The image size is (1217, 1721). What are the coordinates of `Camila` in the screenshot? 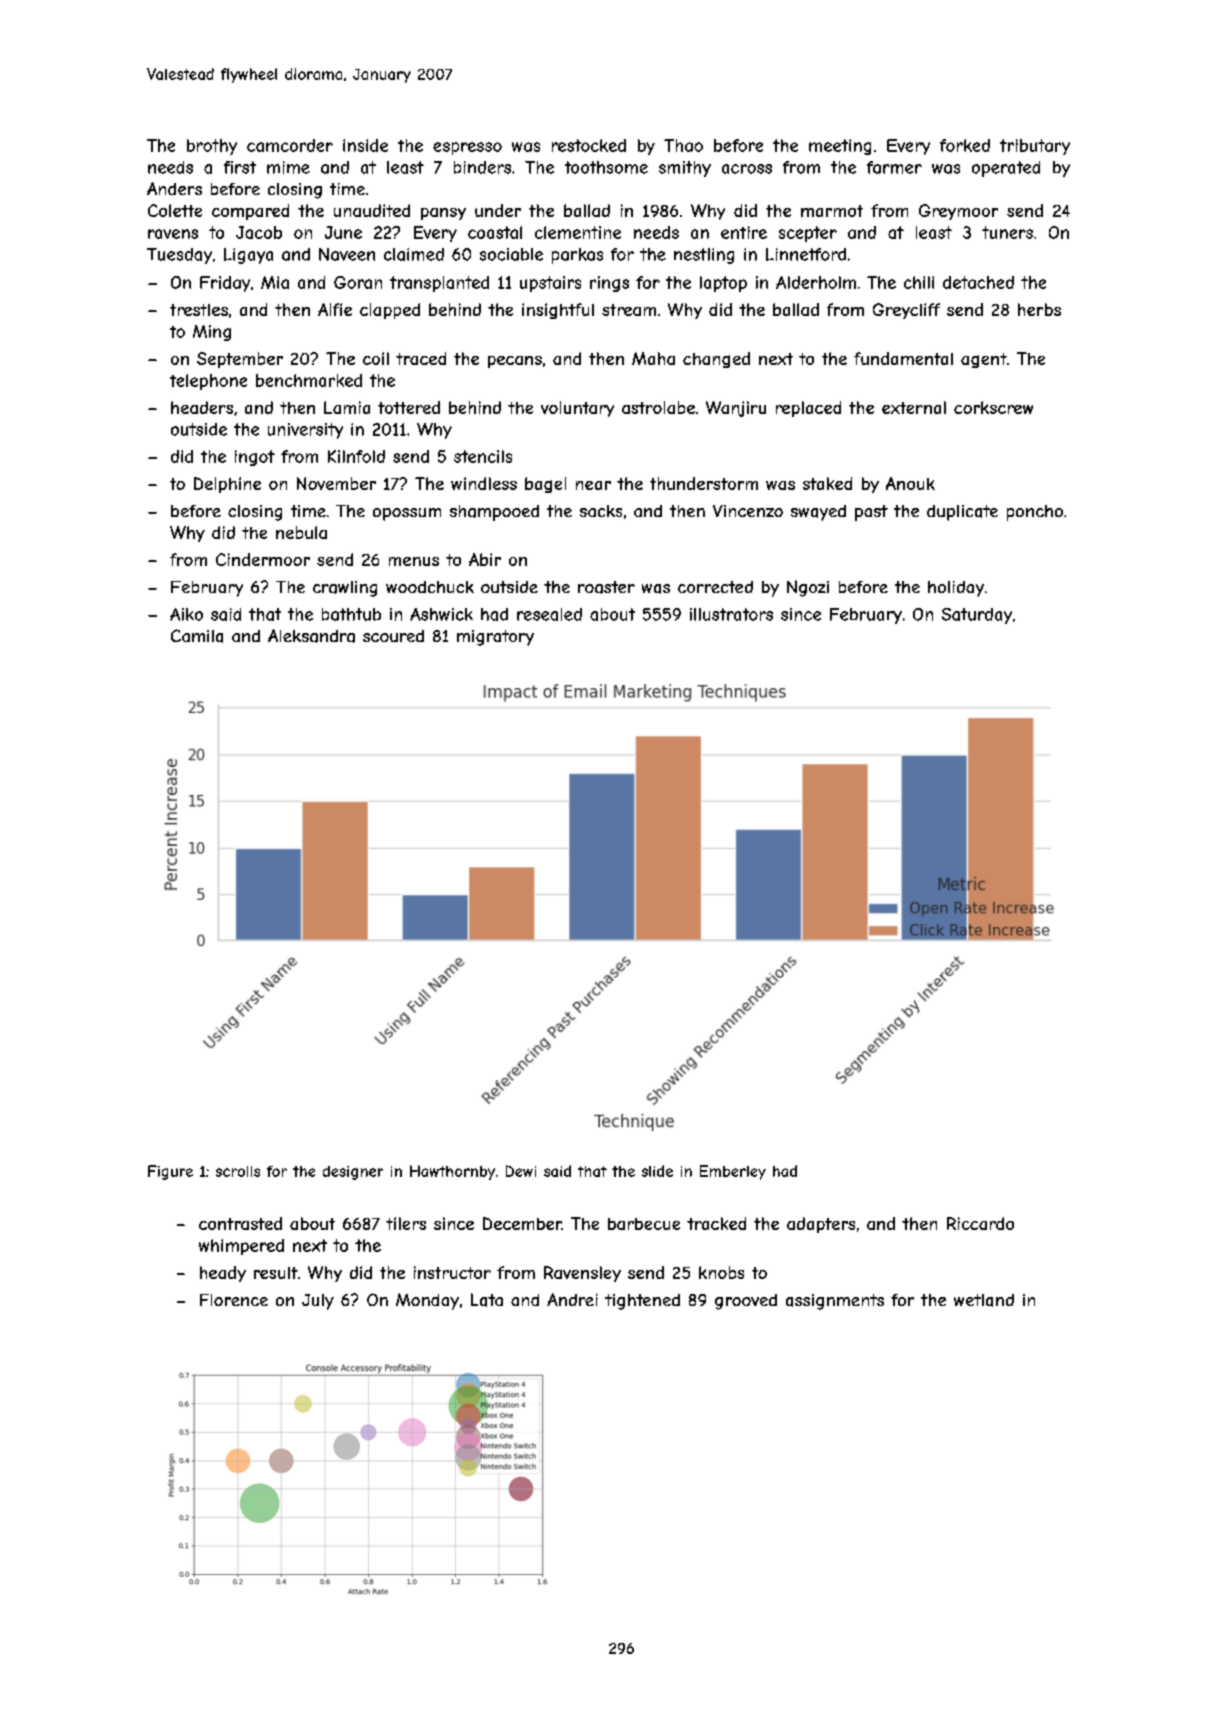 It's located at (197, 636).
